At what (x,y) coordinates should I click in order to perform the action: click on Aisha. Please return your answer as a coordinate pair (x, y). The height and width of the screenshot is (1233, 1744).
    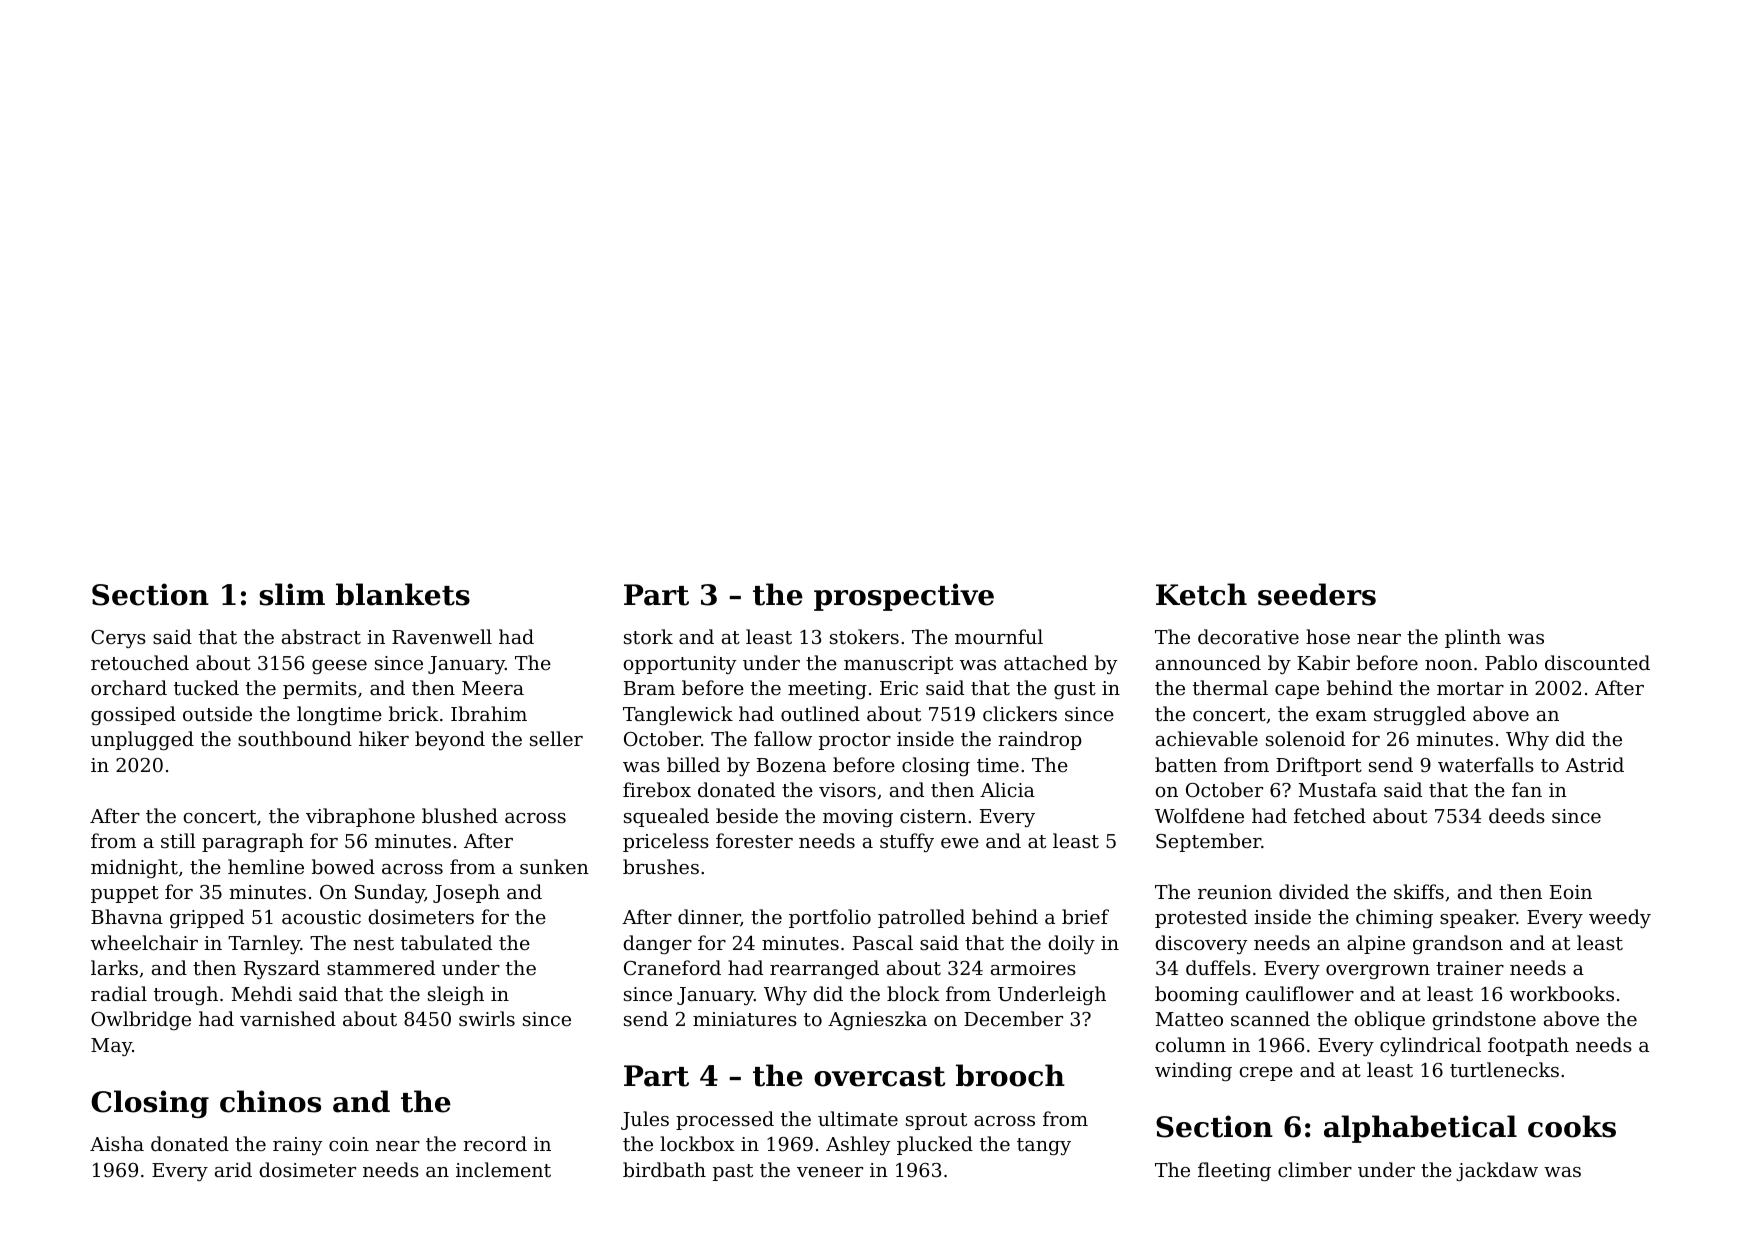
    Looking at the image, I should click on (117, 1143).
